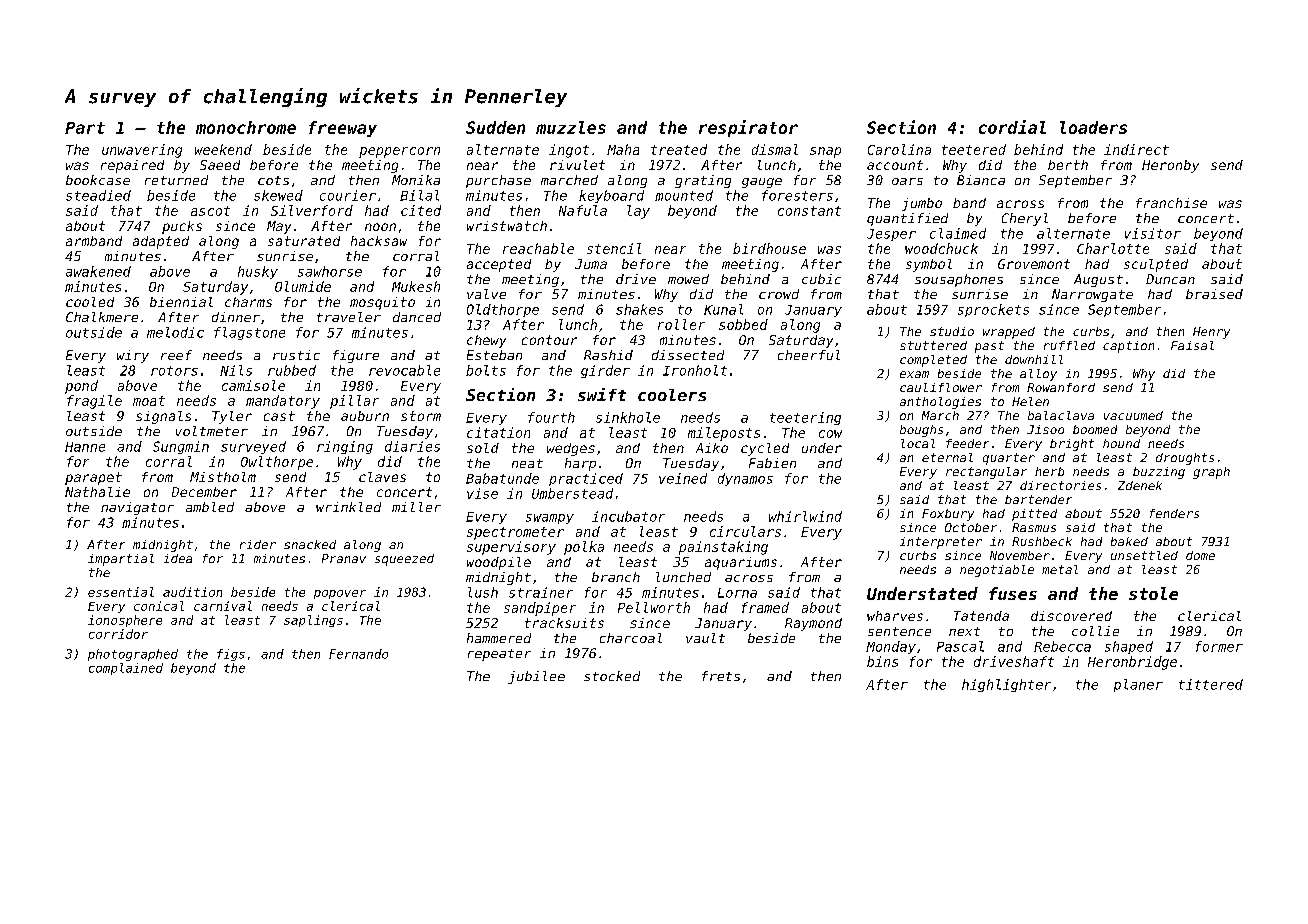  Describe the element at coordinates (174, 371) in the page. I see `rotors` at that location.
